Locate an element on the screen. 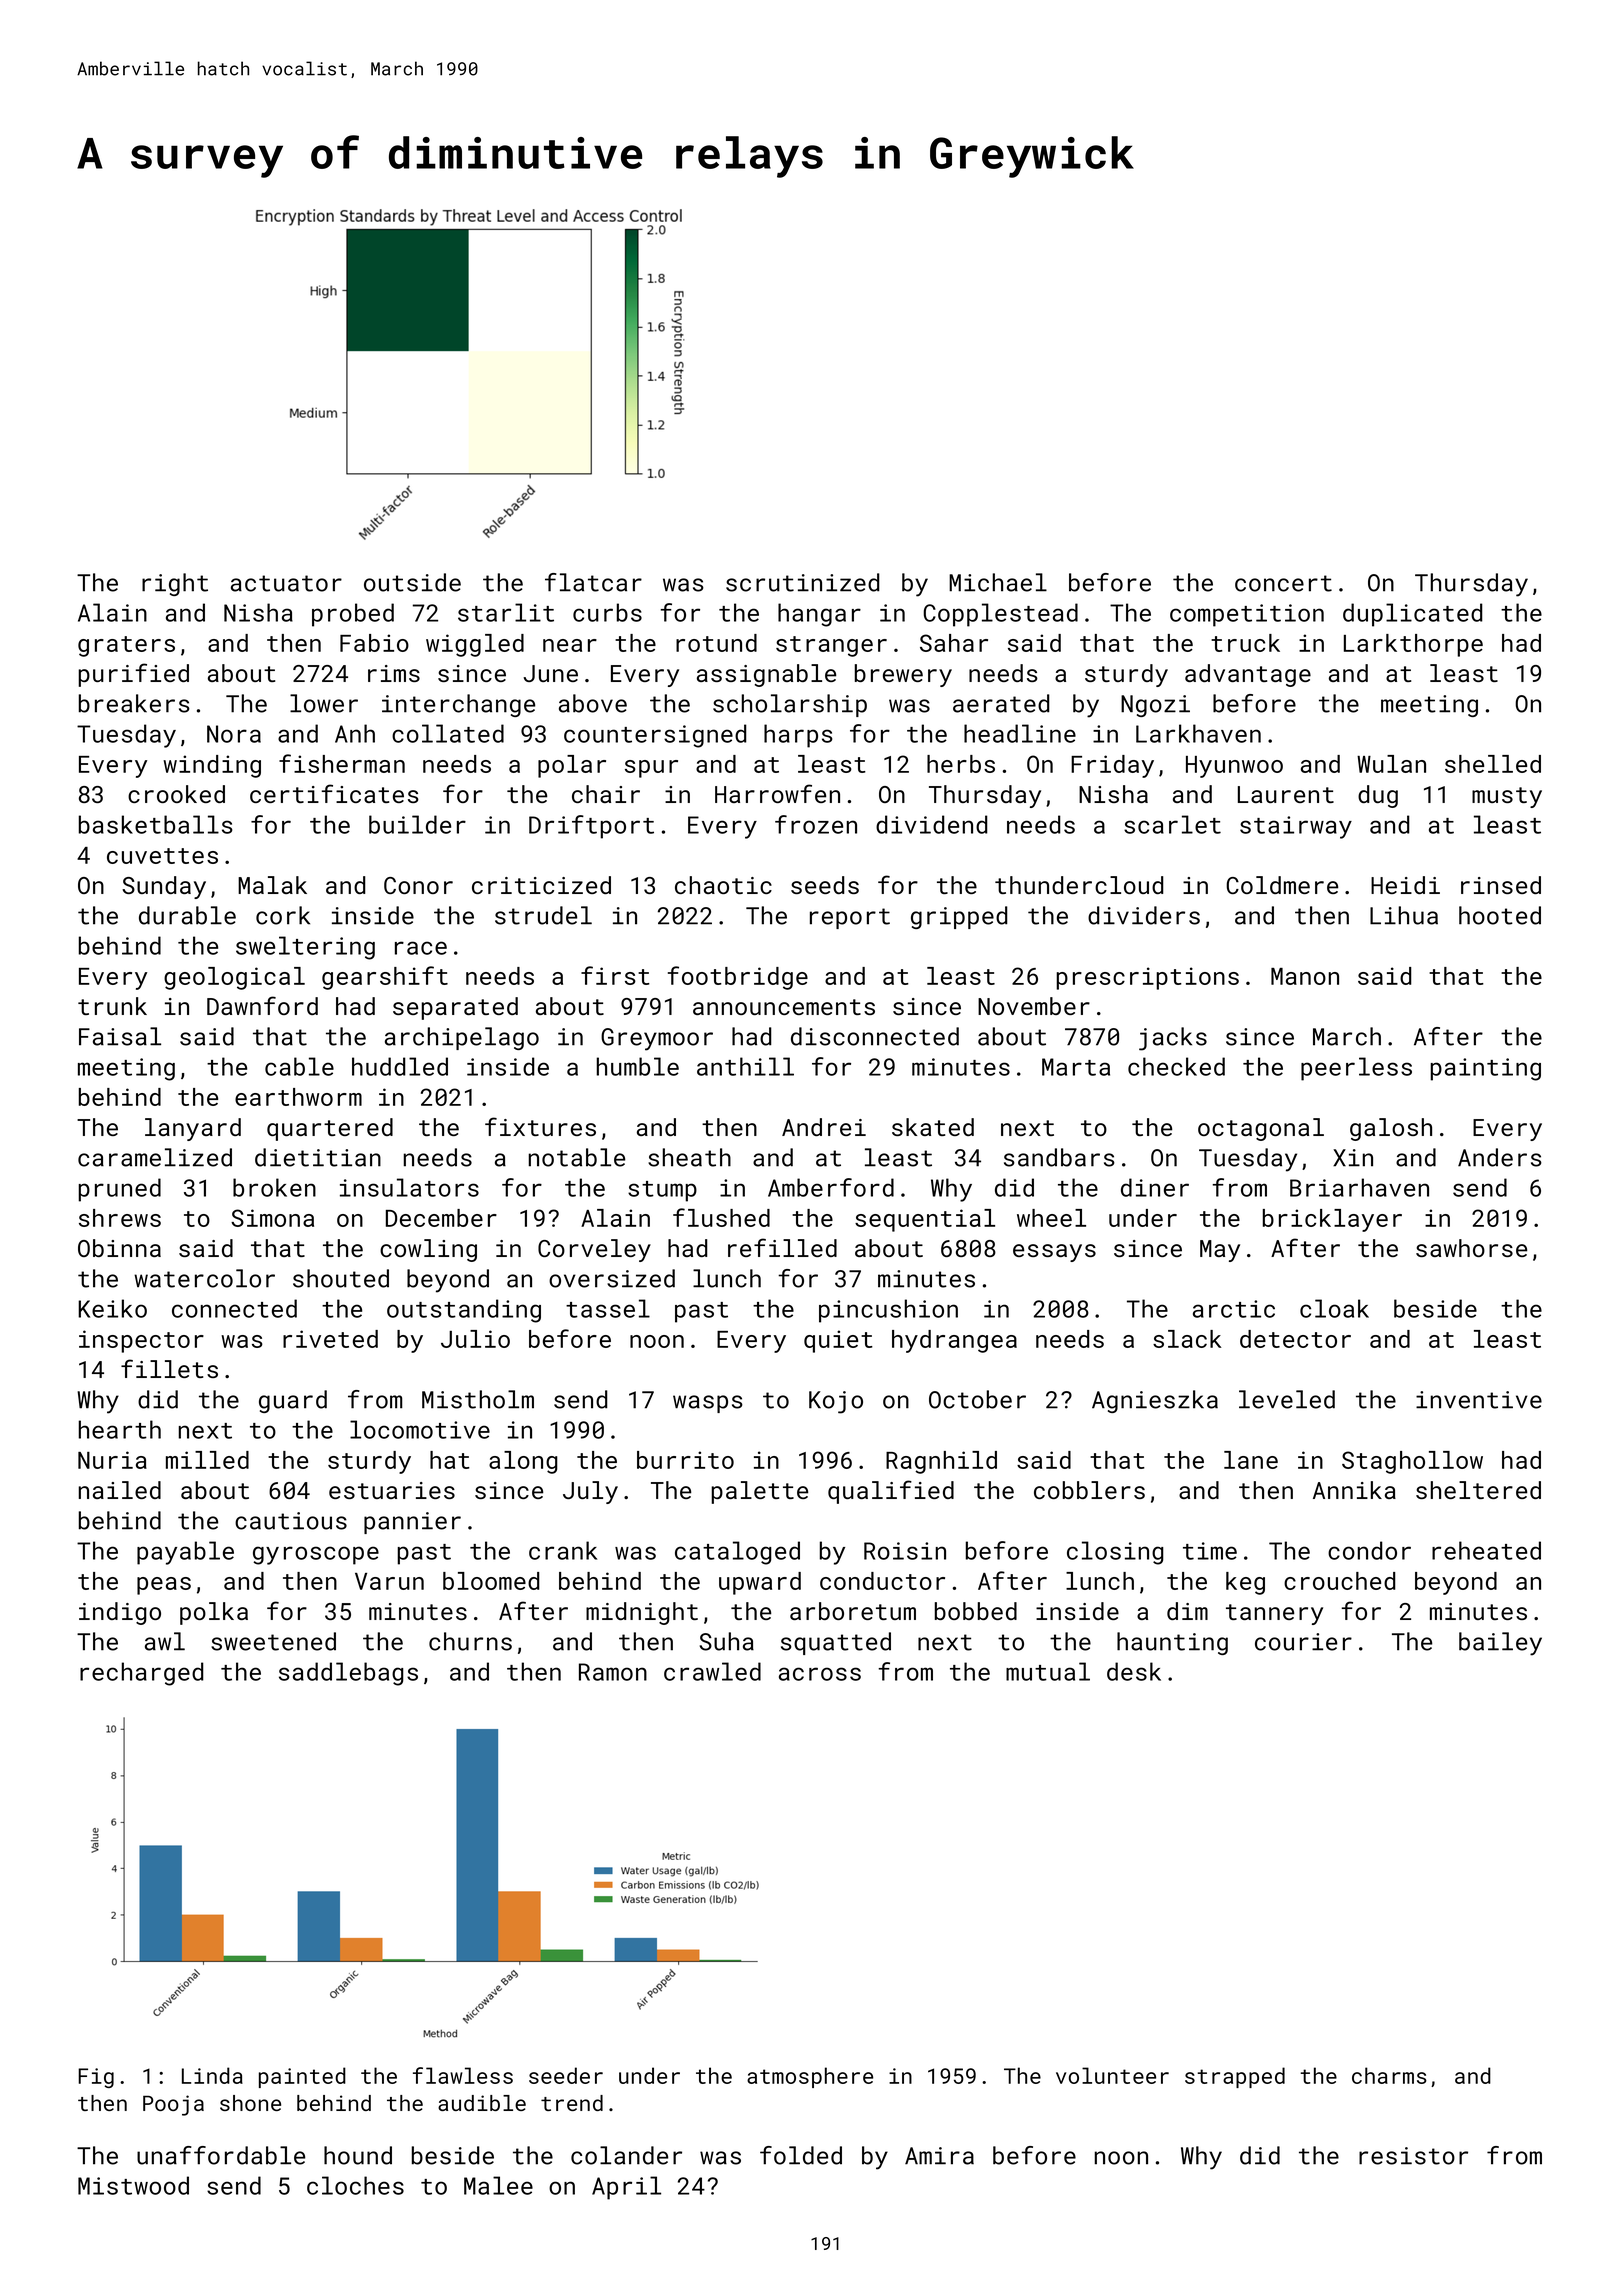  cataloged is located at coordinates (737, 1553).
